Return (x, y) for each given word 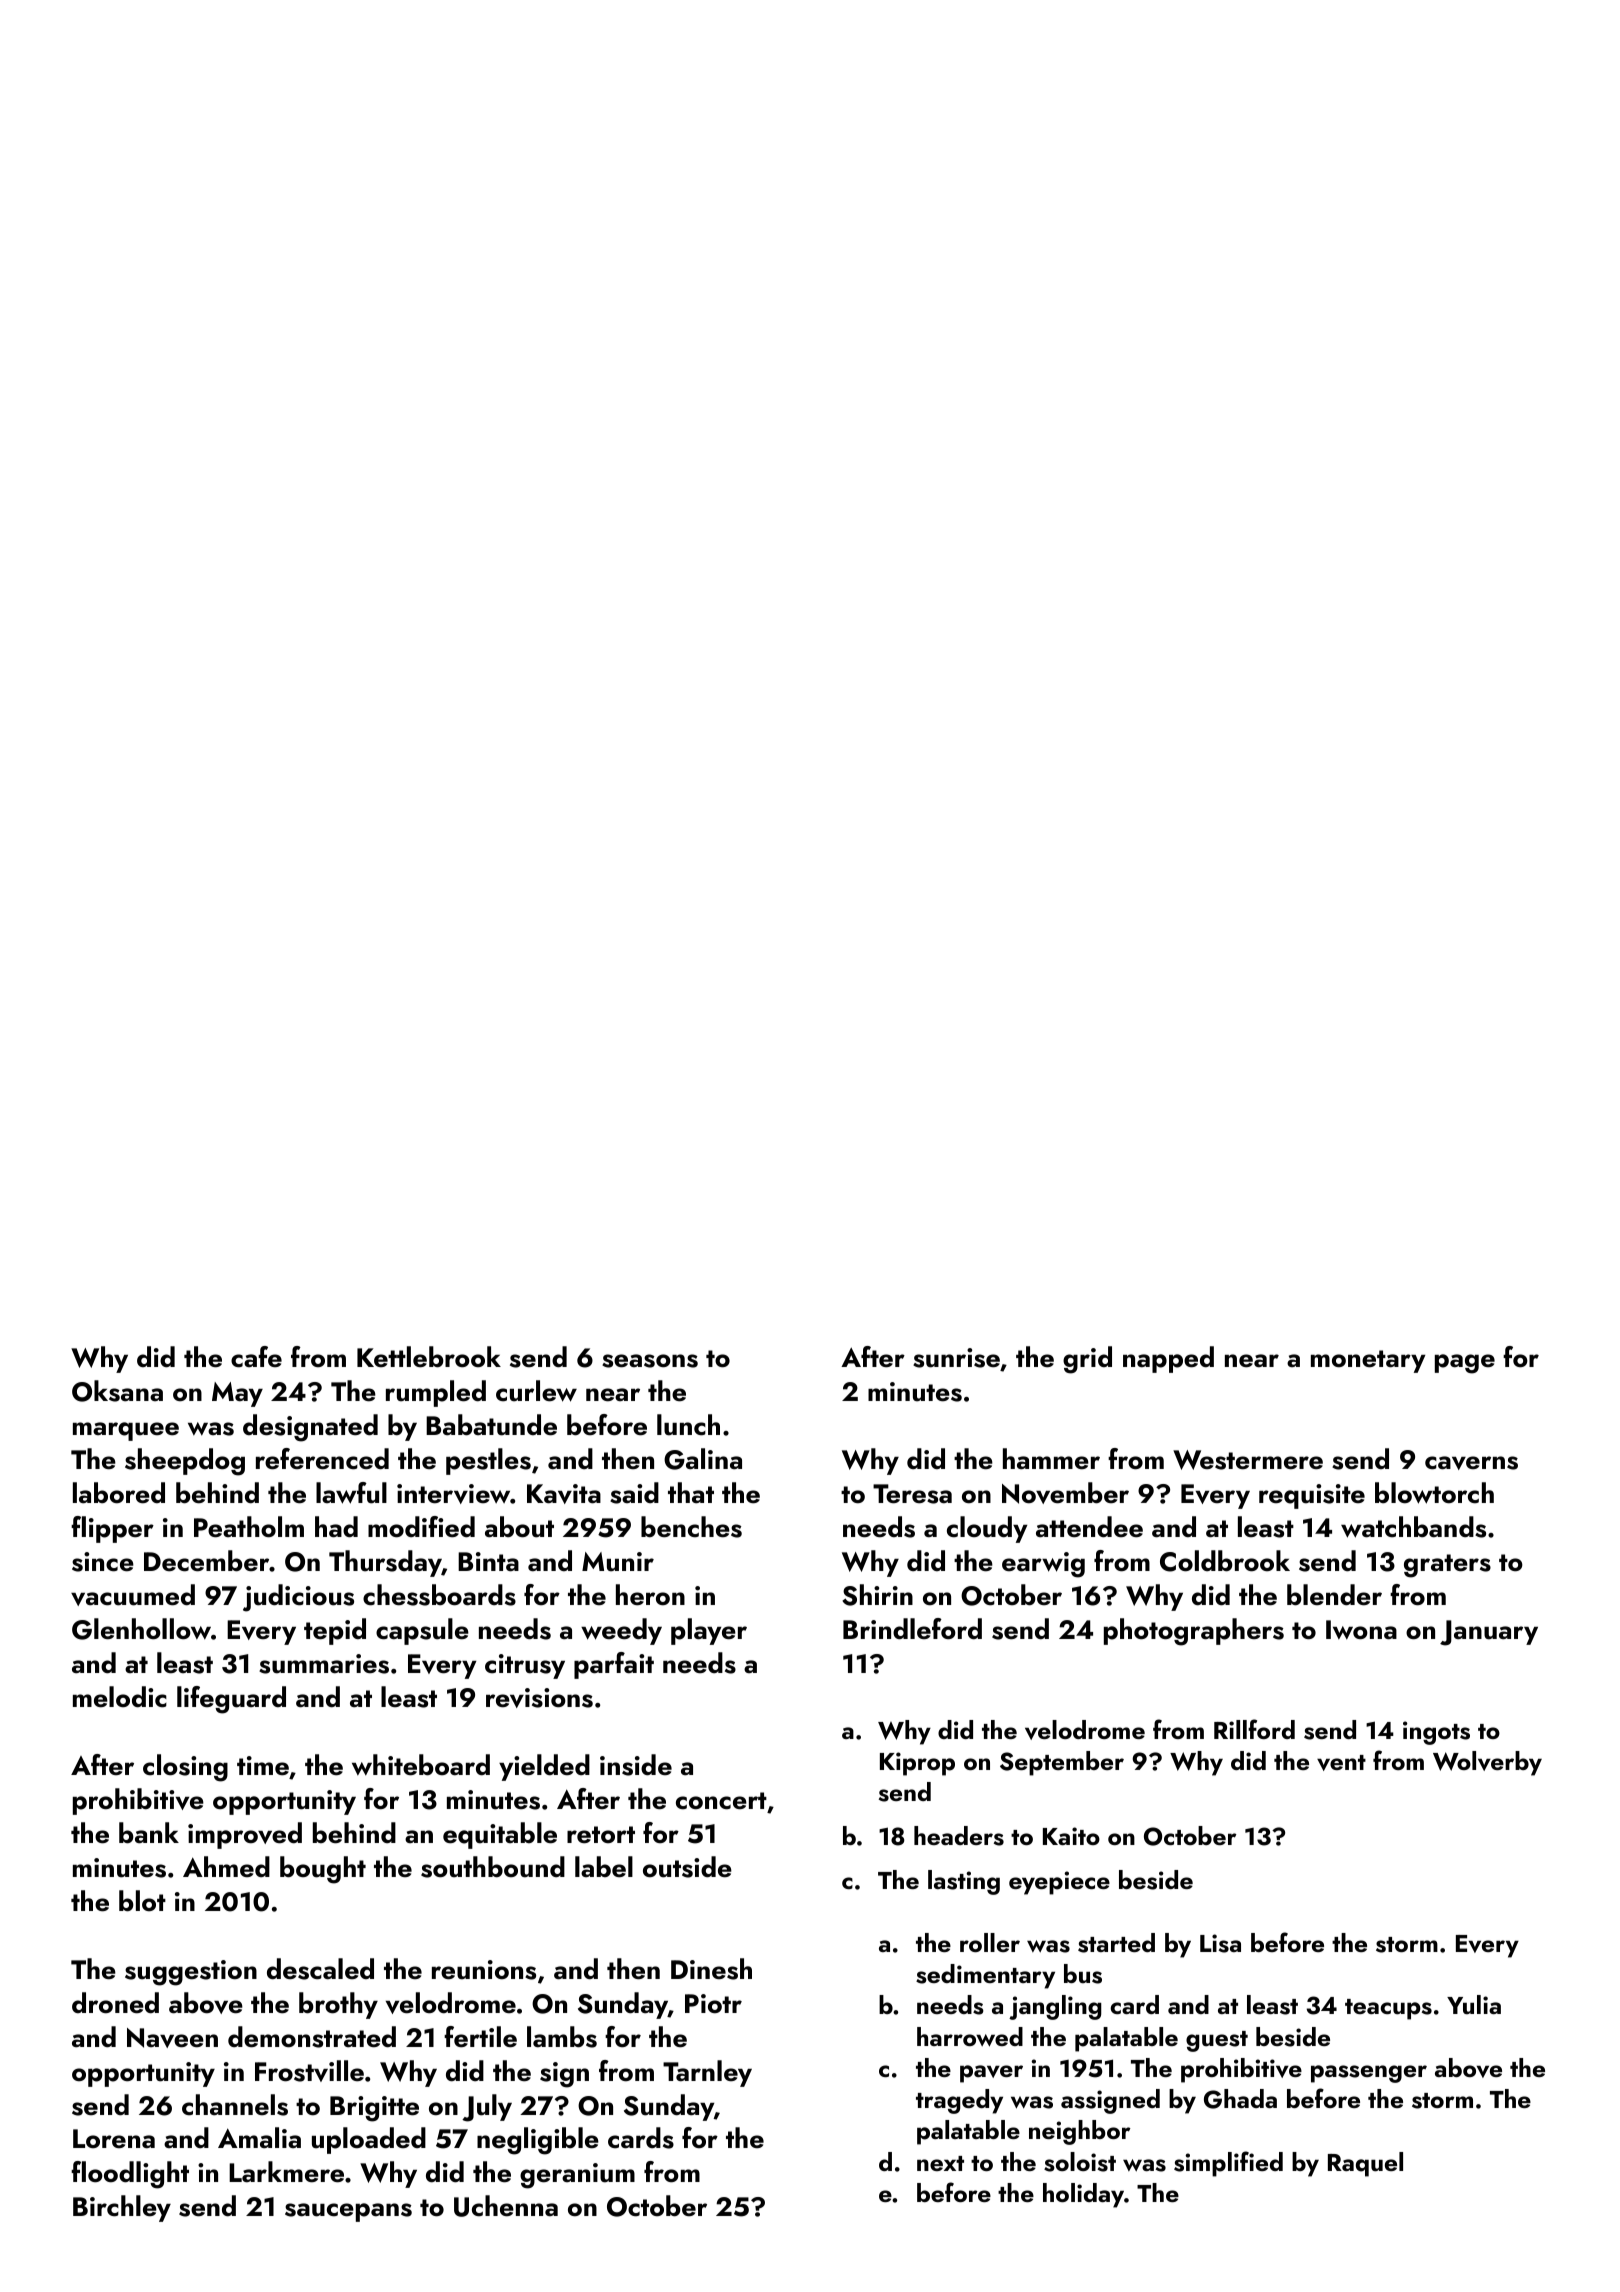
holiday (1083, 2195)
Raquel (1365, 2164)
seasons (650, 1361)
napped (1168, 1359)
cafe (256, 1357)
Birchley (122, 2208)
